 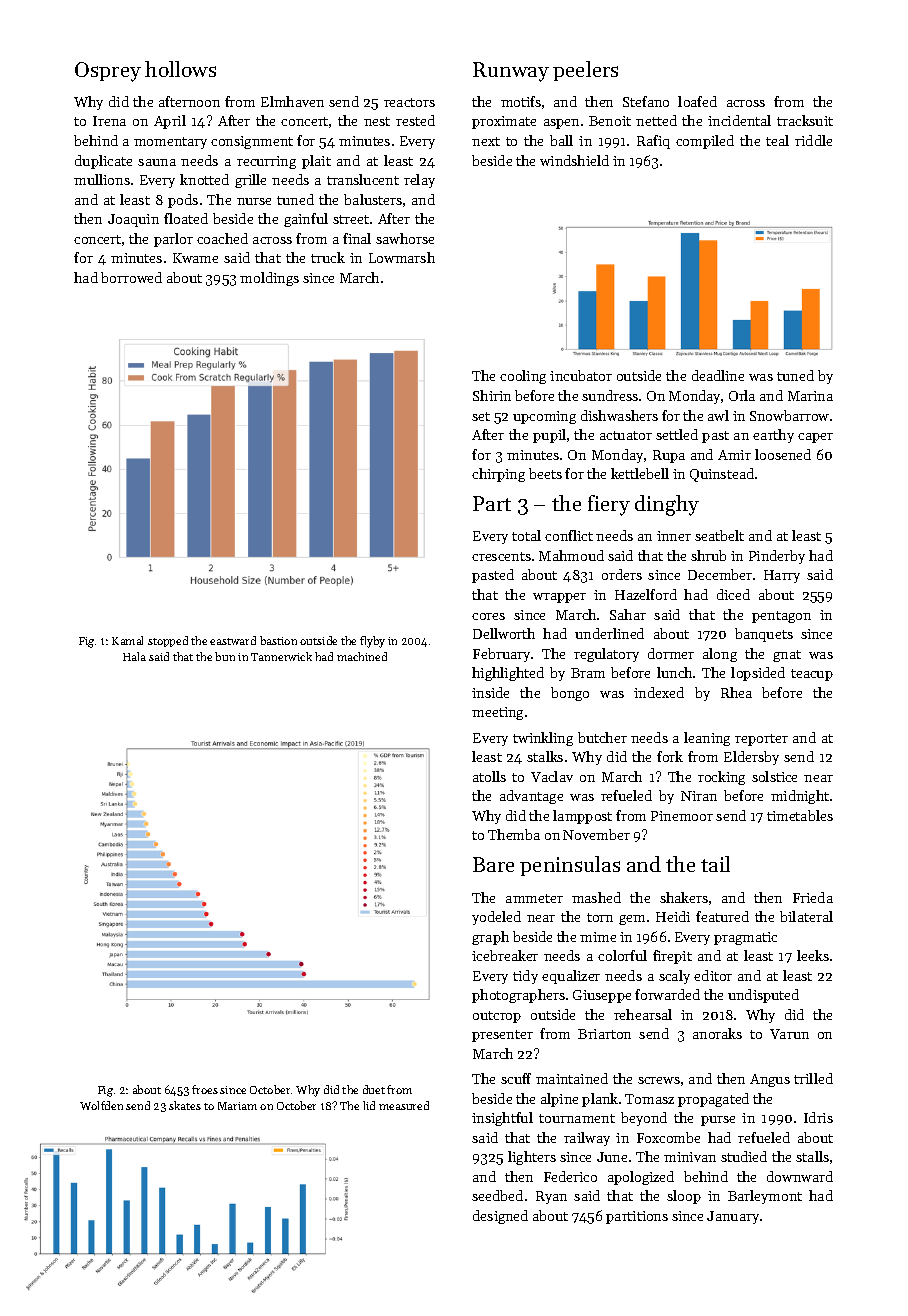 What do you see at coordinates (523, 377) in the screenshot?
I see `cooling` at bounding box center [523, 377].
